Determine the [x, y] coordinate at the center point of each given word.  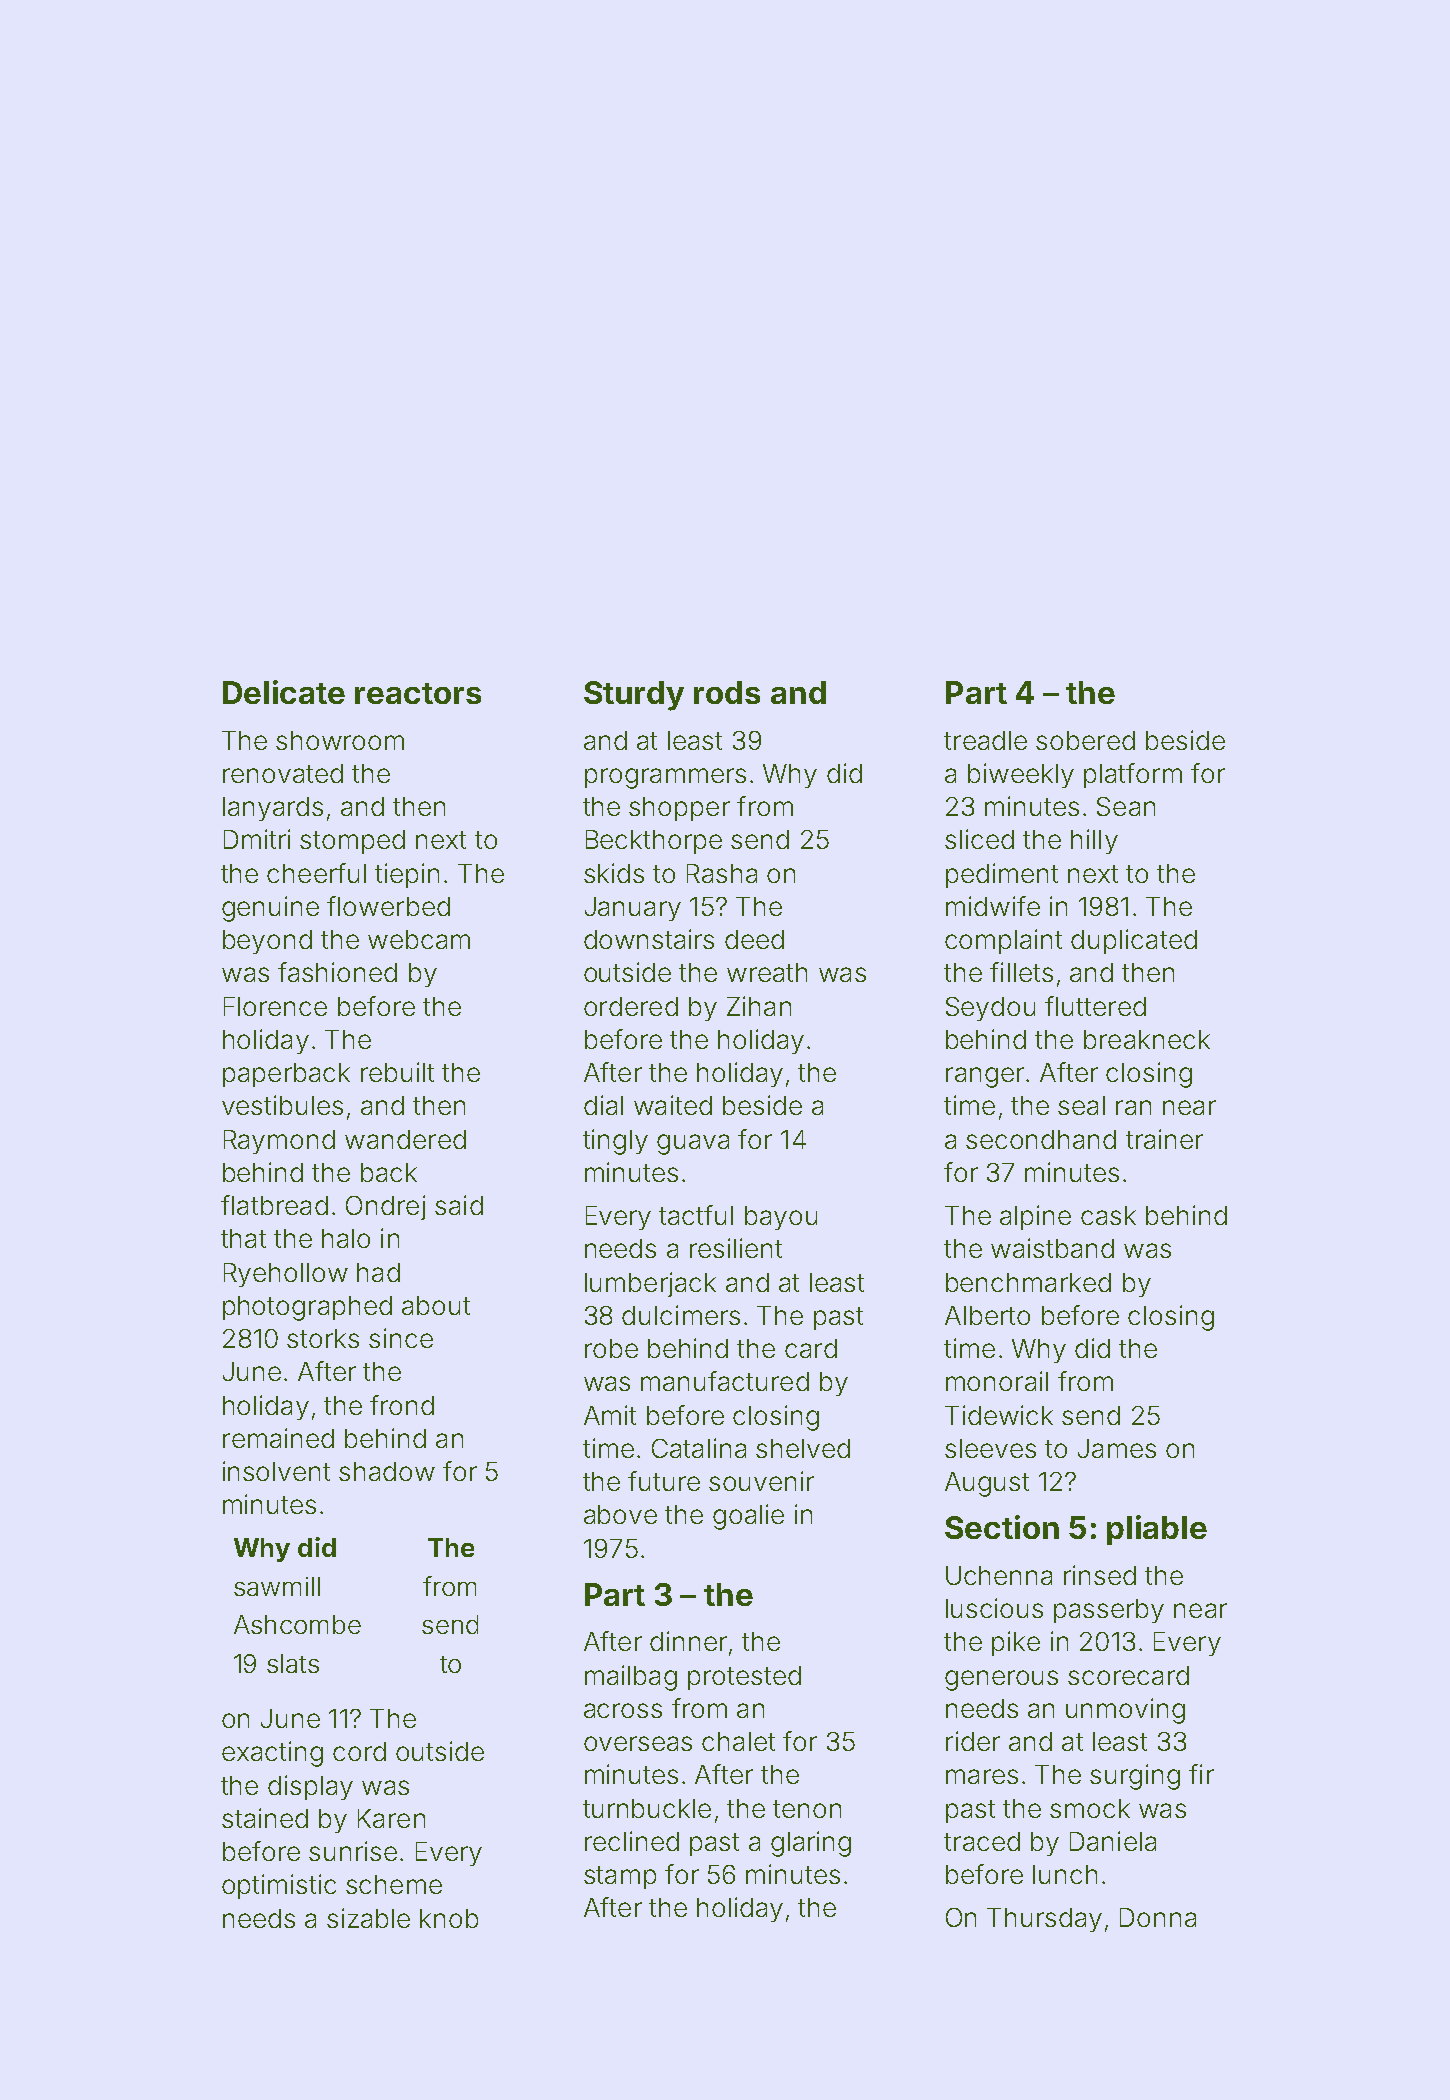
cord [359, 1751]
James [1117, 1448]
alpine [1035, 1217]
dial [603, 1105]
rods [727, 692]
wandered [405, 1139]
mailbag [631, 1678]
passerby [1109, 1611]
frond [402, 1405]
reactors [418, 693]
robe [611, 1348]
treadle [985, 740]
